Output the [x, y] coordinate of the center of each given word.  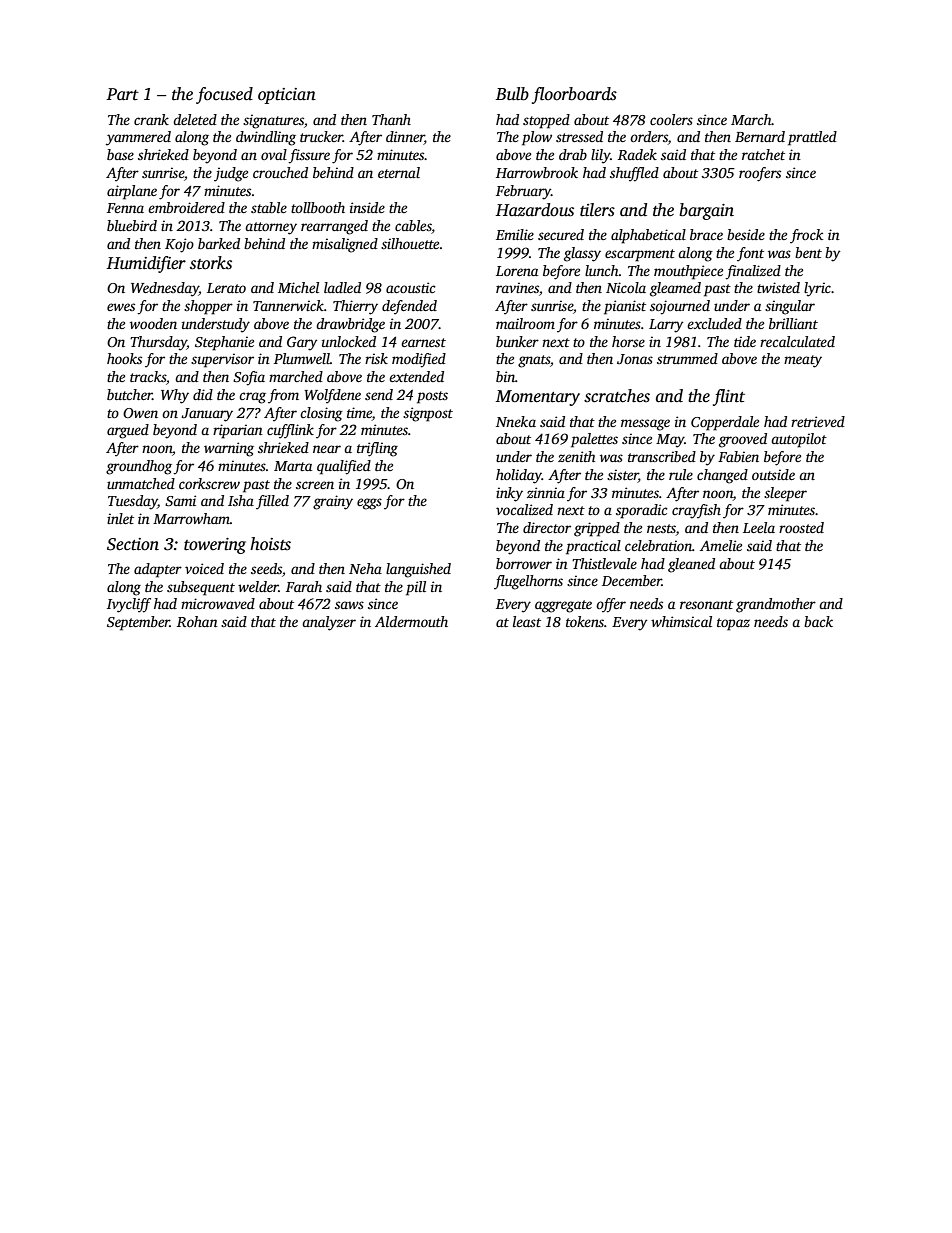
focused [224, 95]
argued [128, 431]
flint [729, 397]
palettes [594, 440]
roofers [760, 174]
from [283, 396]
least [527, 621]
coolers [671, 119]
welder [258, 586]
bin [505, 376]
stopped [546, 121]
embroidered [186, 207]
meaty [803, 361]
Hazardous [534, 210]
